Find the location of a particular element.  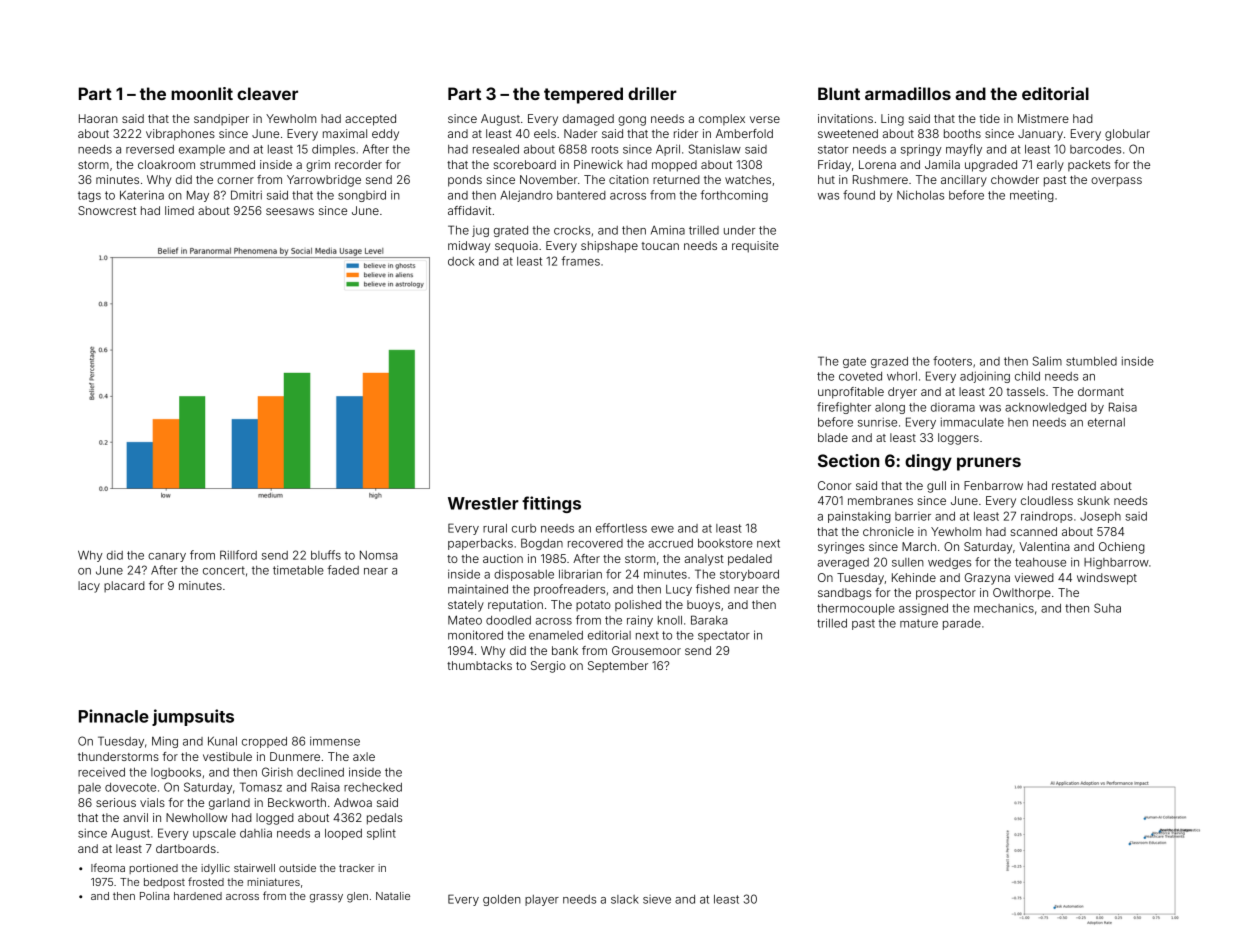

Salim is located at coordinates (1047, 361).
